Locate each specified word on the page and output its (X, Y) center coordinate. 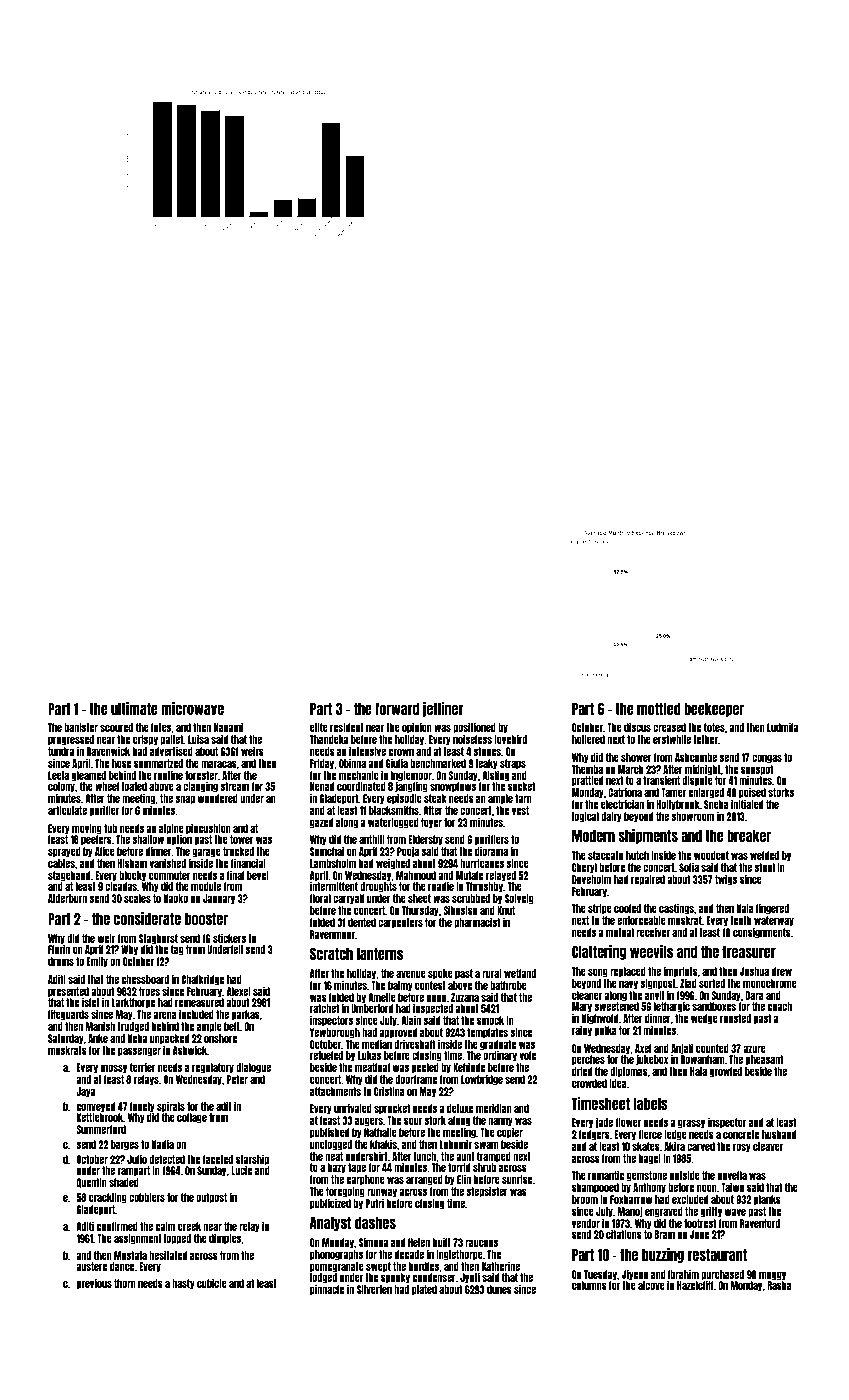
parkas (246, 1015)
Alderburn (67, 898)
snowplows (453, 787)
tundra (61, 751)
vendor (586, 1223)
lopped (177, 1239)
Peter (237, 1079)
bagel (650, 1159)
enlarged (706, 793)
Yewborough (335, 1033)
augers (369, 1121)
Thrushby (484, 887)
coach (780, 1006)
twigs (726, 880)
